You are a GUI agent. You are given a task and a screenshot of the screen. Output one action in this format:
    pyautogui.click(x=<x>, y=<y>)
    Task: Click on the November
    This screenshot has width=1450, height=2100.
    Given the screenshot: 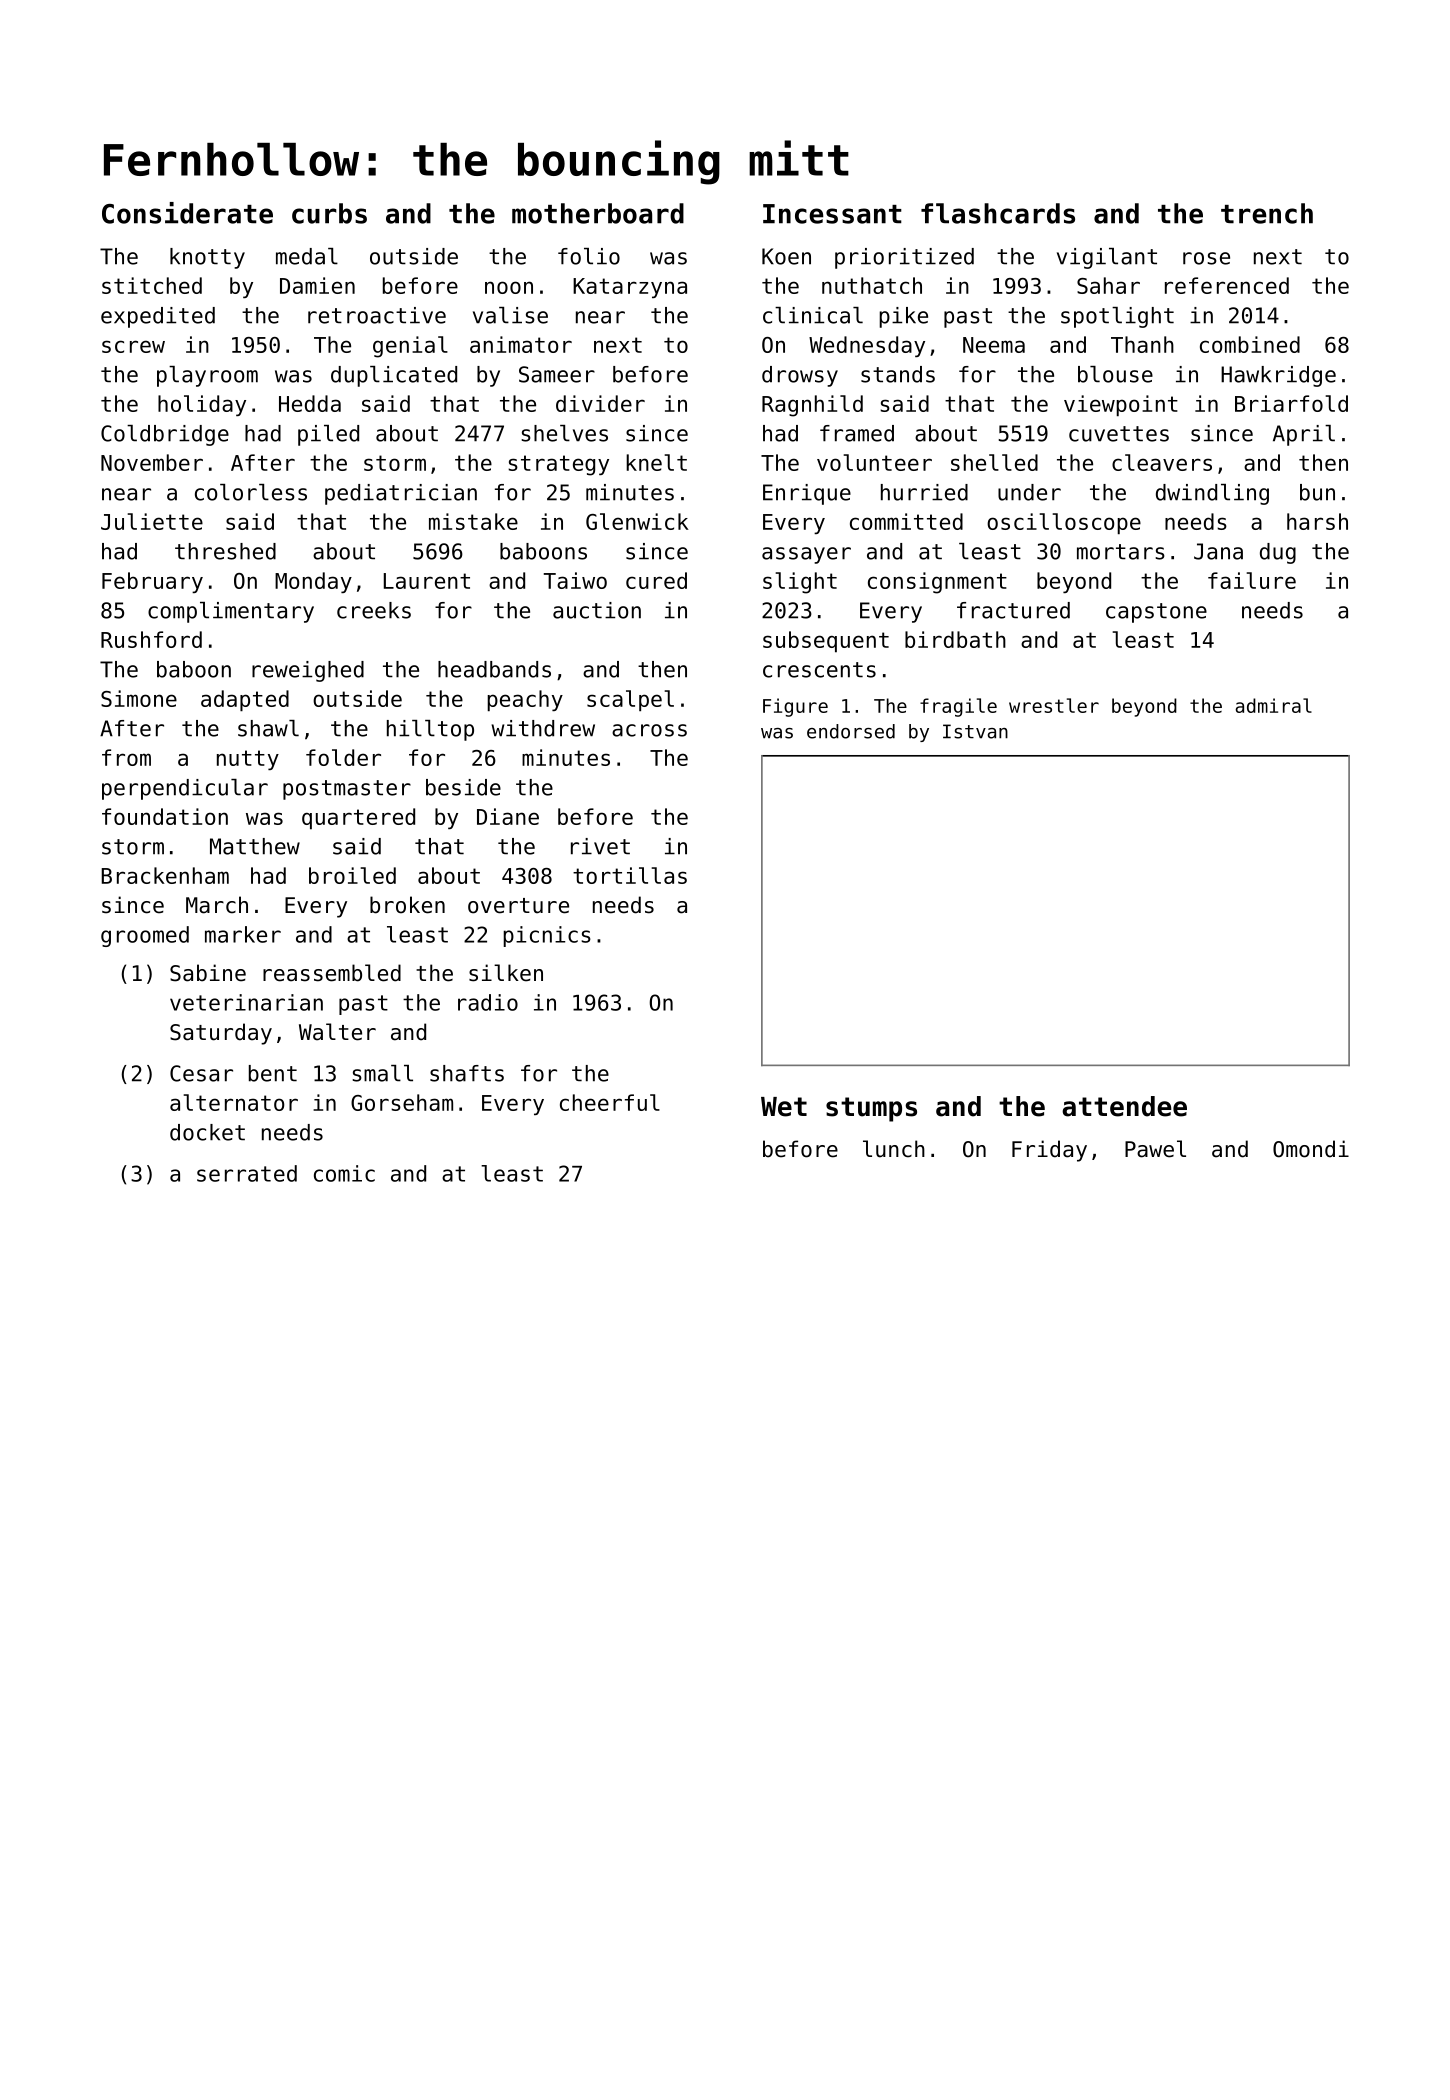 What is the action you would take?
    pyautogui.click(x=152, y=462)
